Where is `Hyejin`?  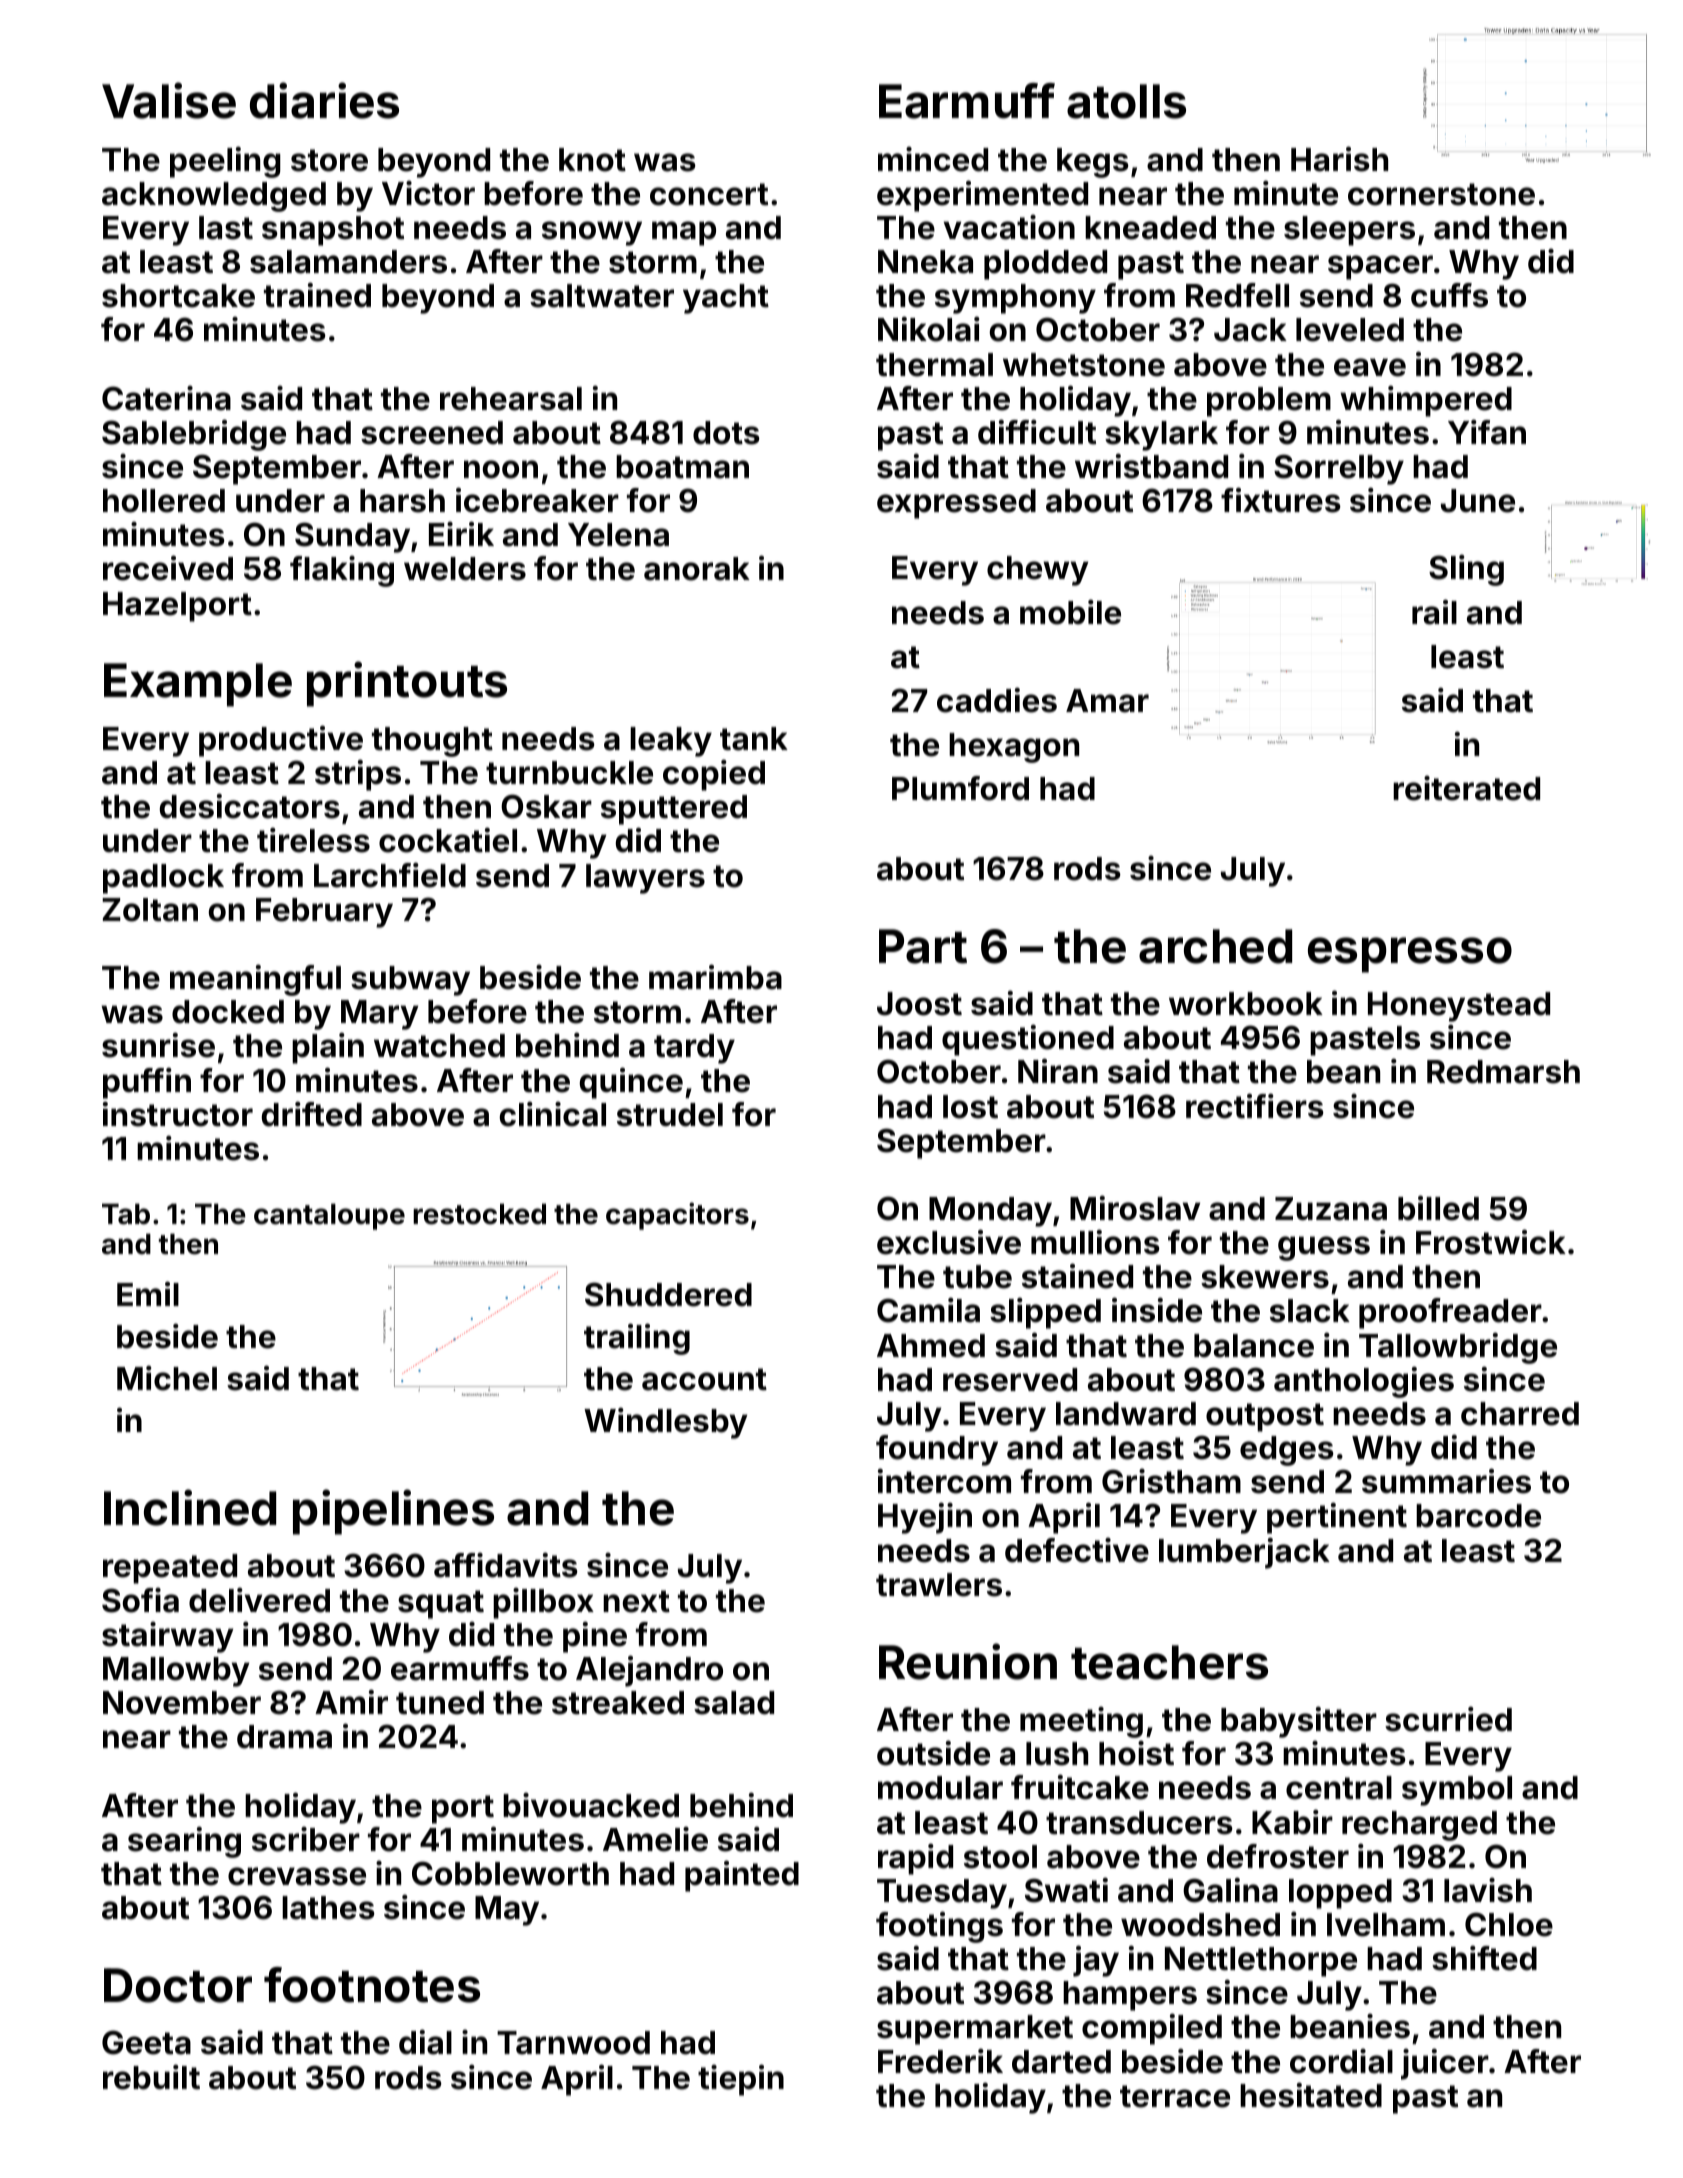 Hyejin is located at coordinates (925, 1518).
